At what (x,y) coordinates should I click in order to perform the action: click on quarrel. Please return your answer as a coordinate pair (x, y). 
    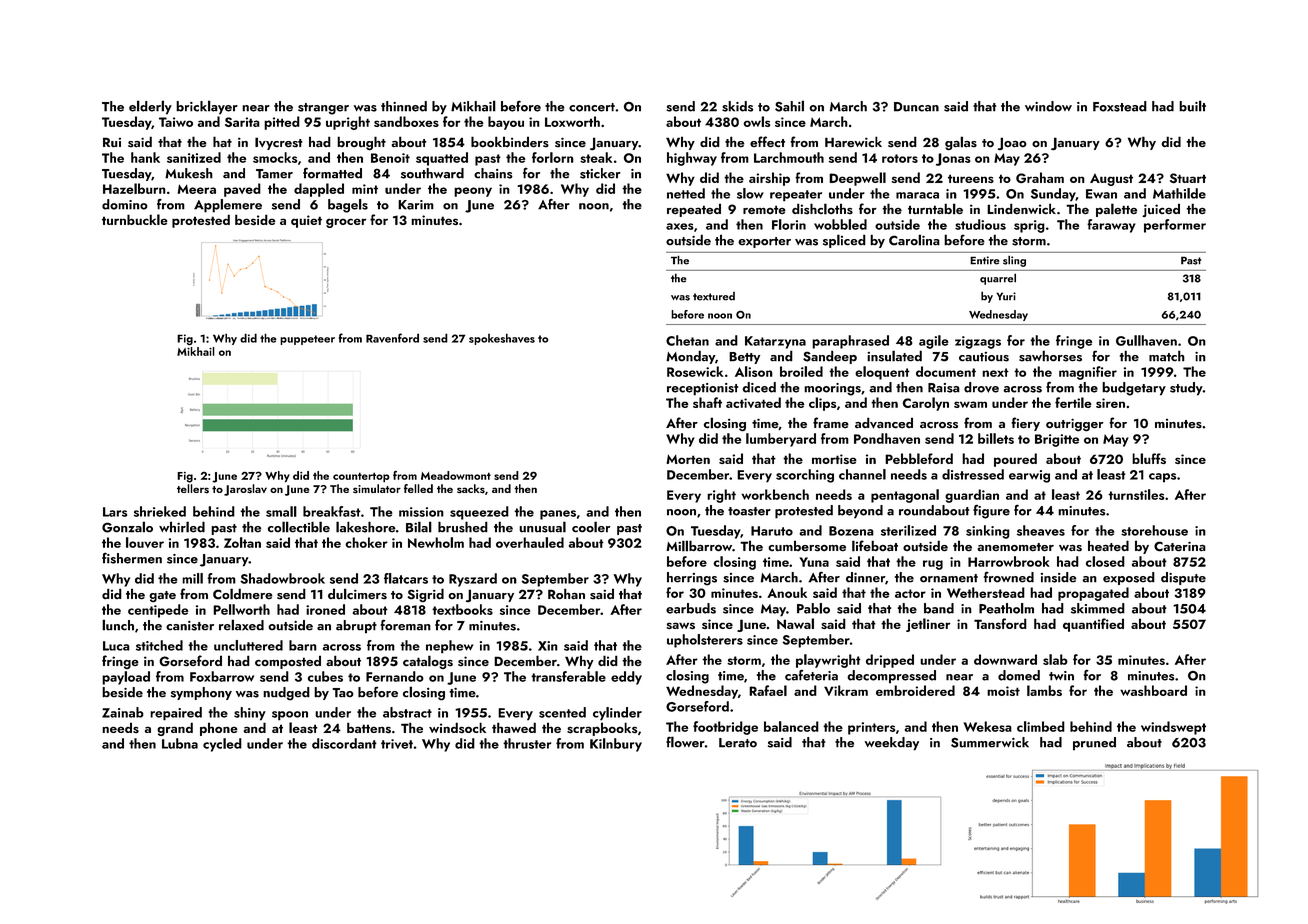
    Looking at the image, I should click on (998, 279).
